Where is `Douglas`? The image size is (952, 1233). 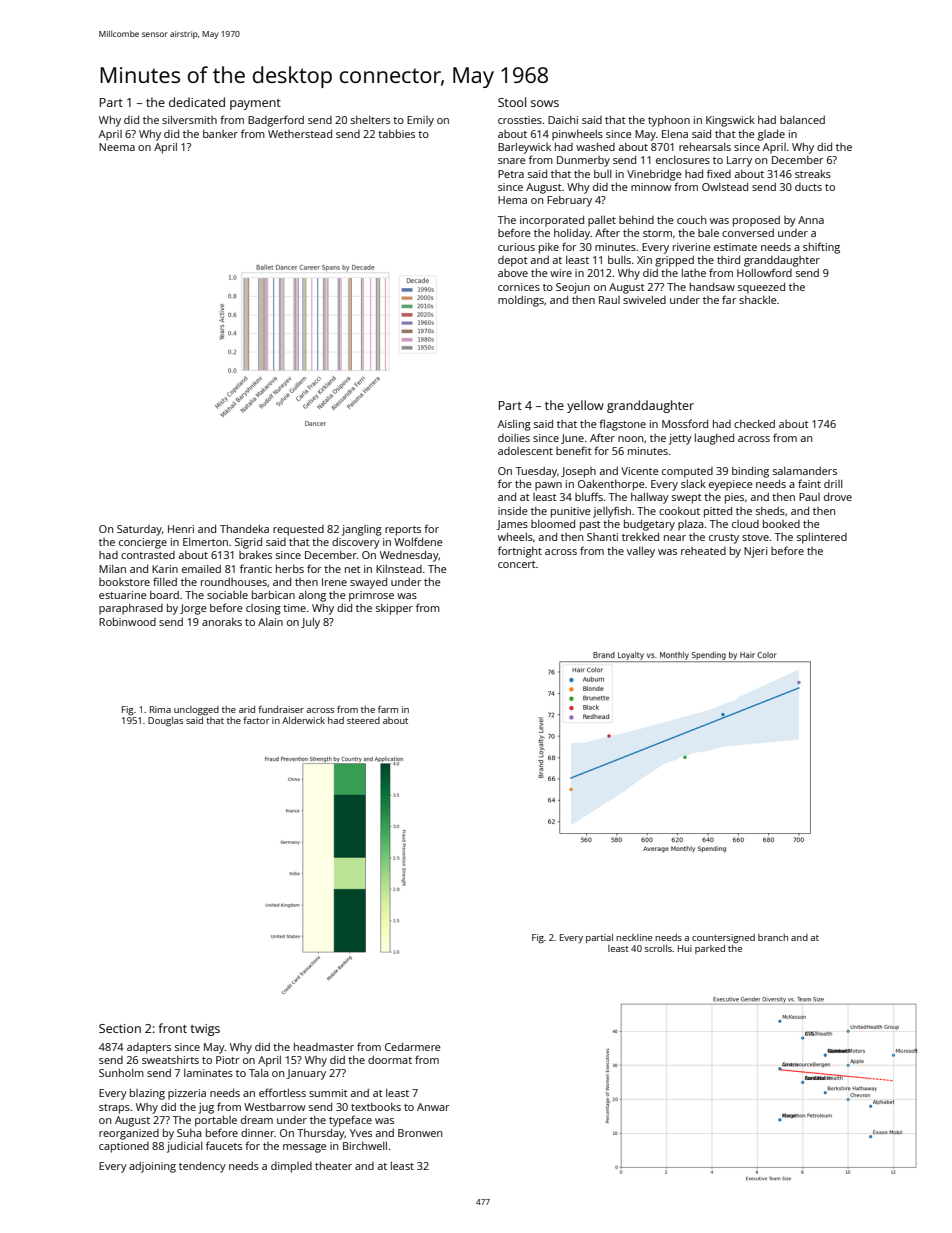 Douglas is located at coordinates (165, 721).
